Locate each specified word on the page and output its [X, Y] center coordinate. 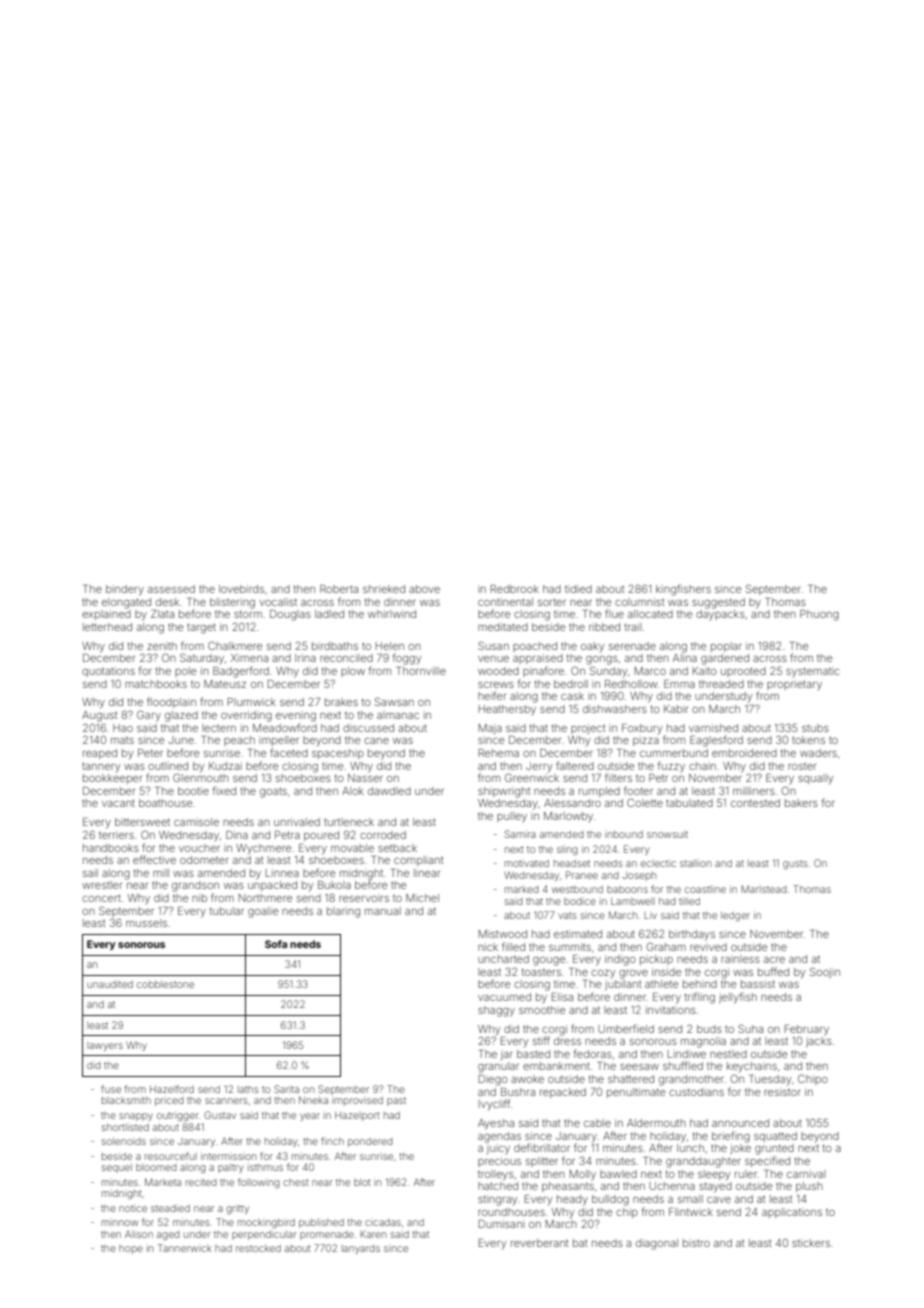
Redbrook [515, 589]
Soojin [825, 972]
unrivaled [297, 822]
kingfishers [683, 590]
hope [131, 1249]
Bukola [334, 885]
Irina [305, 658]
